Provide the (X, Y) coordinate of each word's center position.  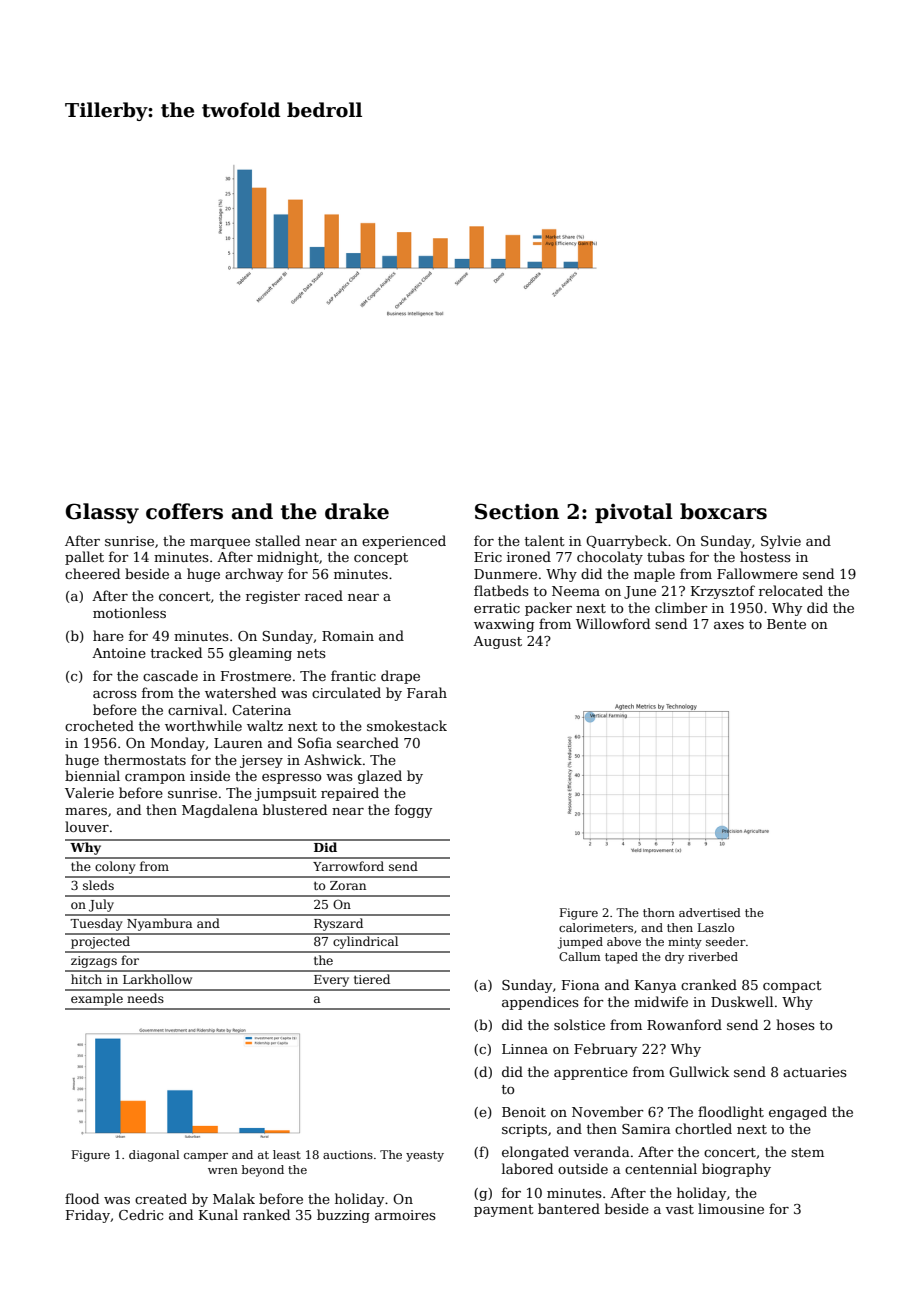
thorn (659, 912)
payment (504, 1211)
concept (381, 559)
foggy (413, 811)
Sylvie (781, 542)
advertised (710, 912)
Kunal (218, 1214)
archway (254, 575)
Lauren (238, 743)
